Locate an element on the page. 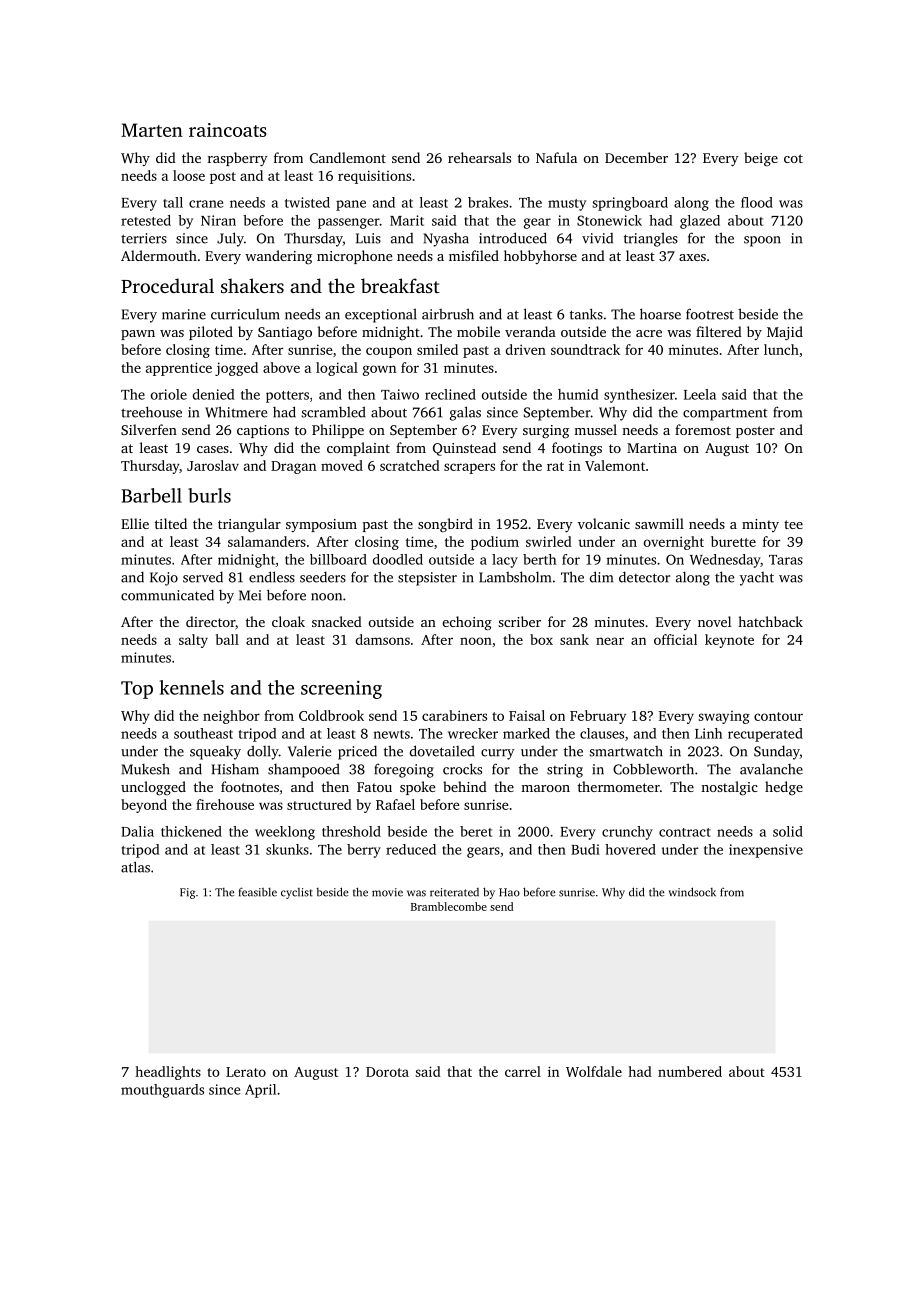  carrel is located at coordinates (523, 1071).
